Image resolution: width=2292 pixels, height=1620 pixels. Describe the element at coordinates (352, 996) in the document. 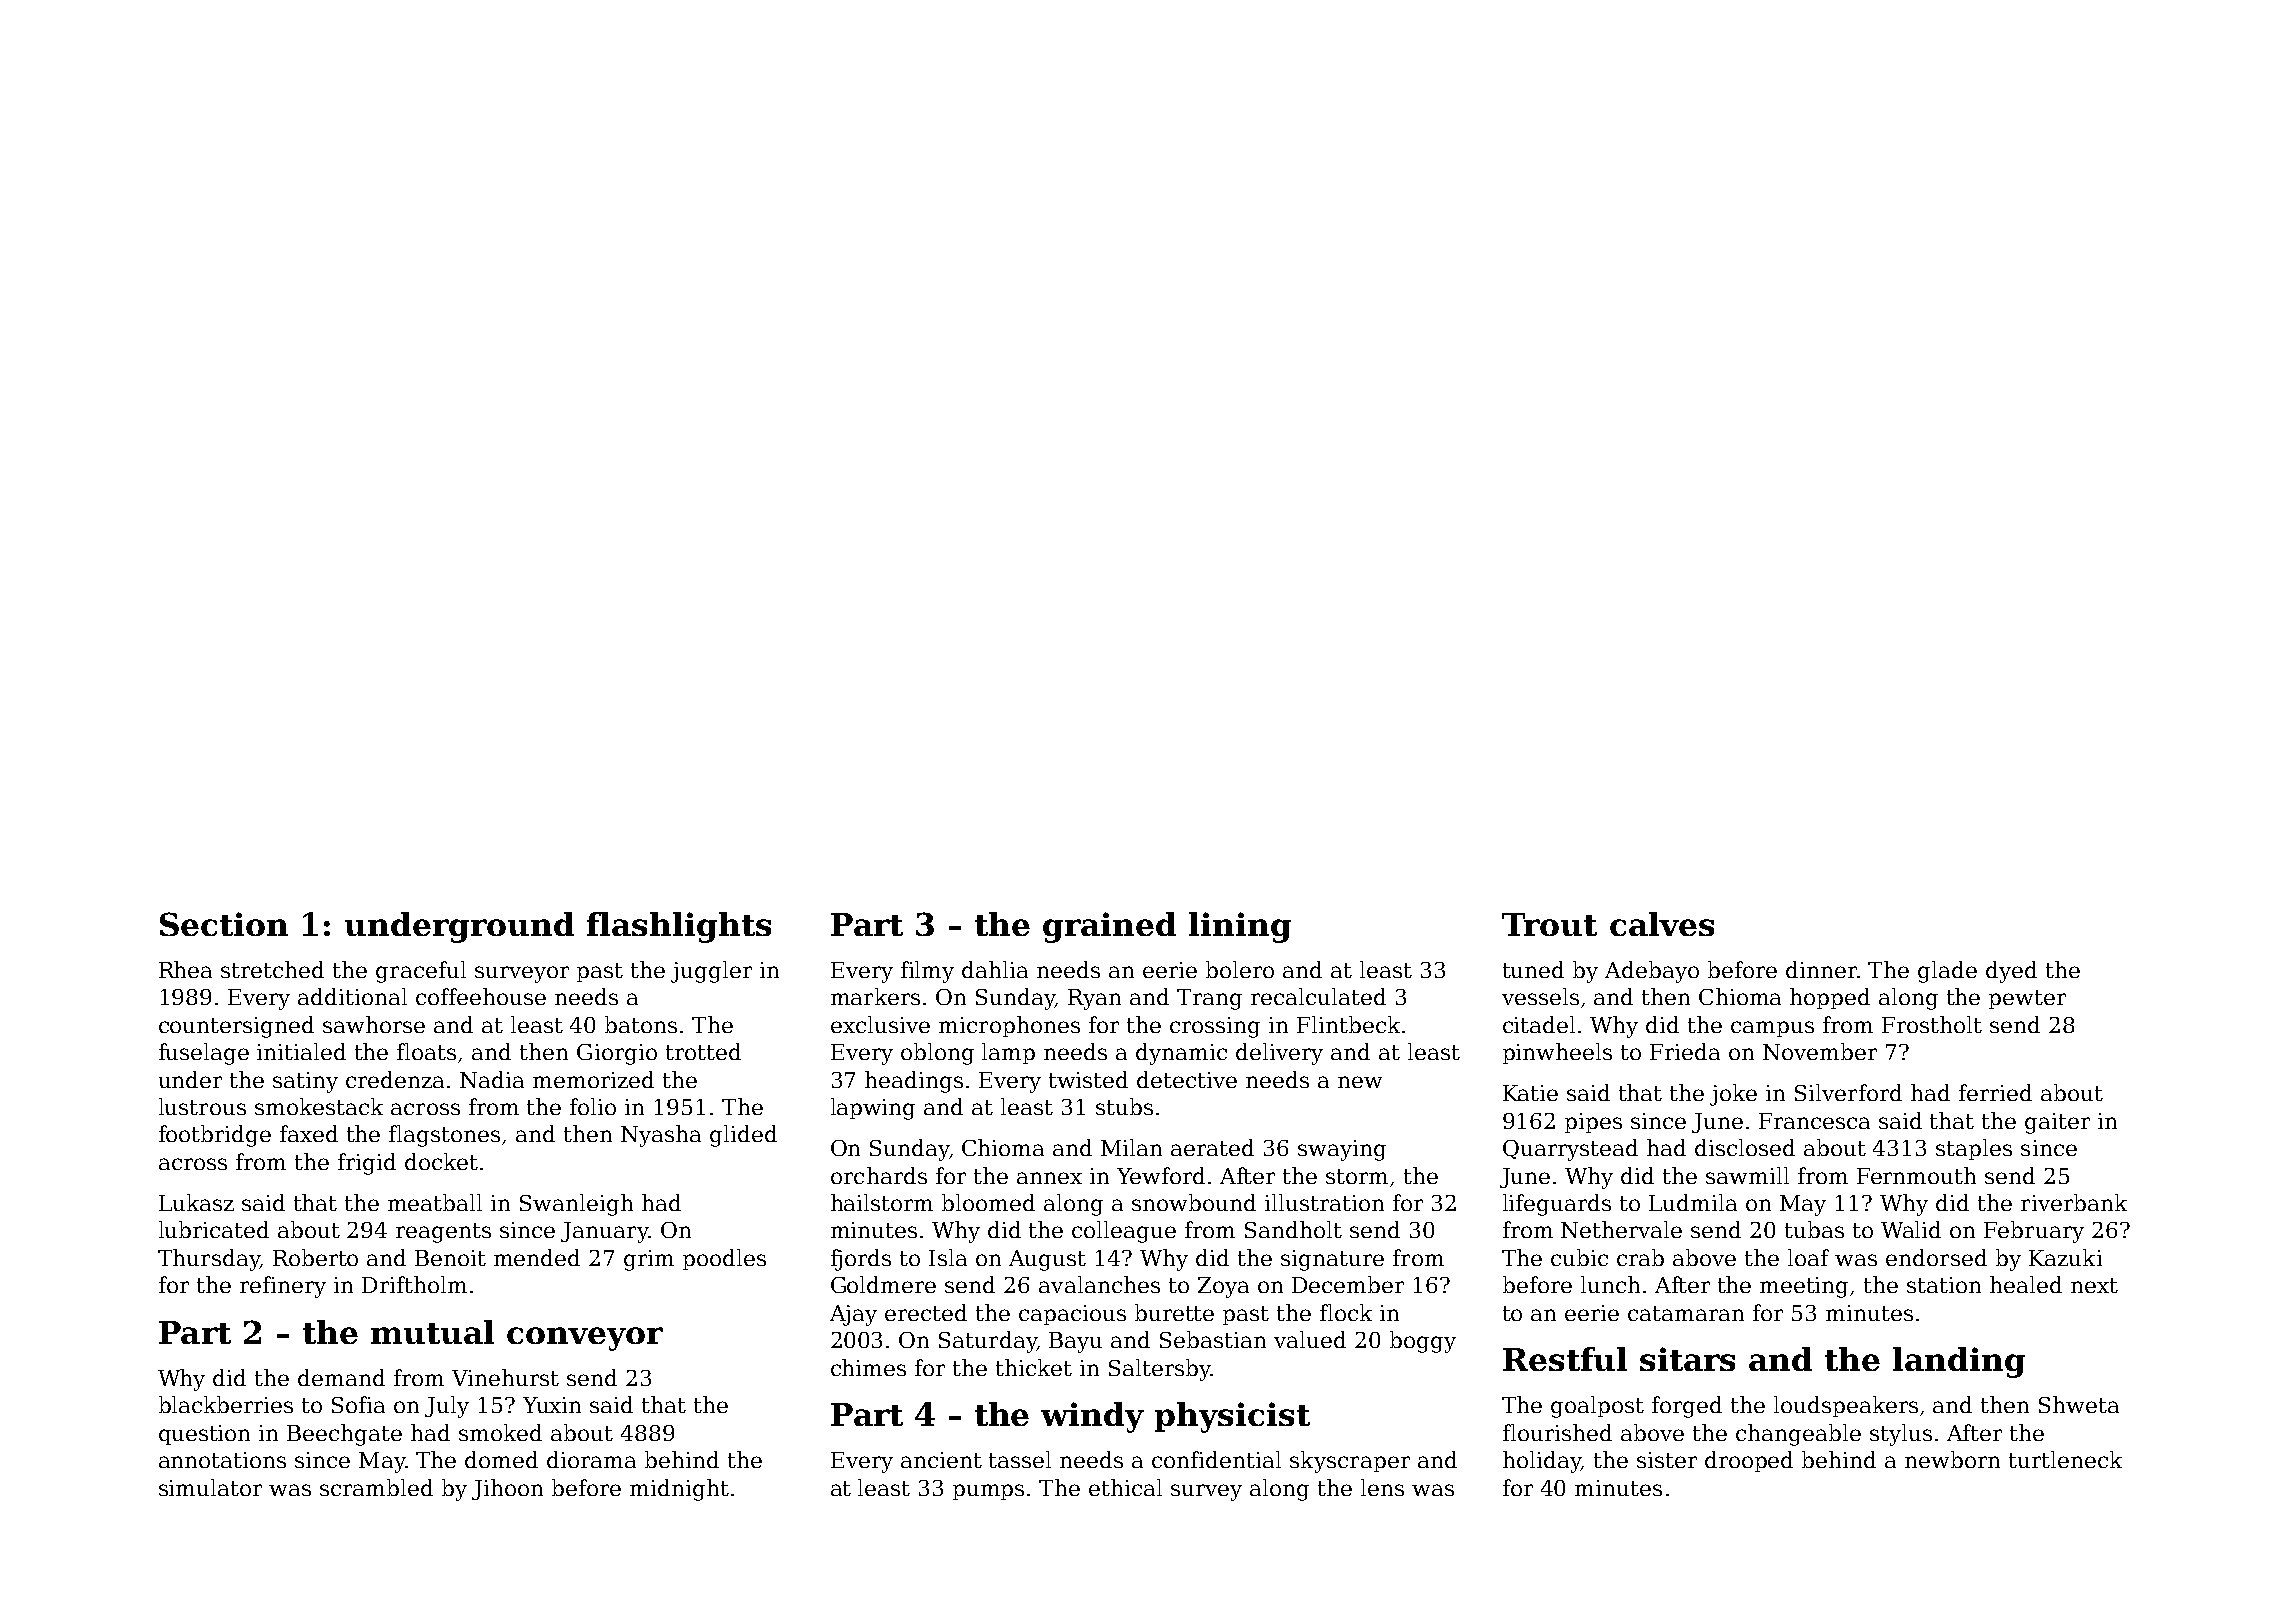

I see `additional` at that location.
